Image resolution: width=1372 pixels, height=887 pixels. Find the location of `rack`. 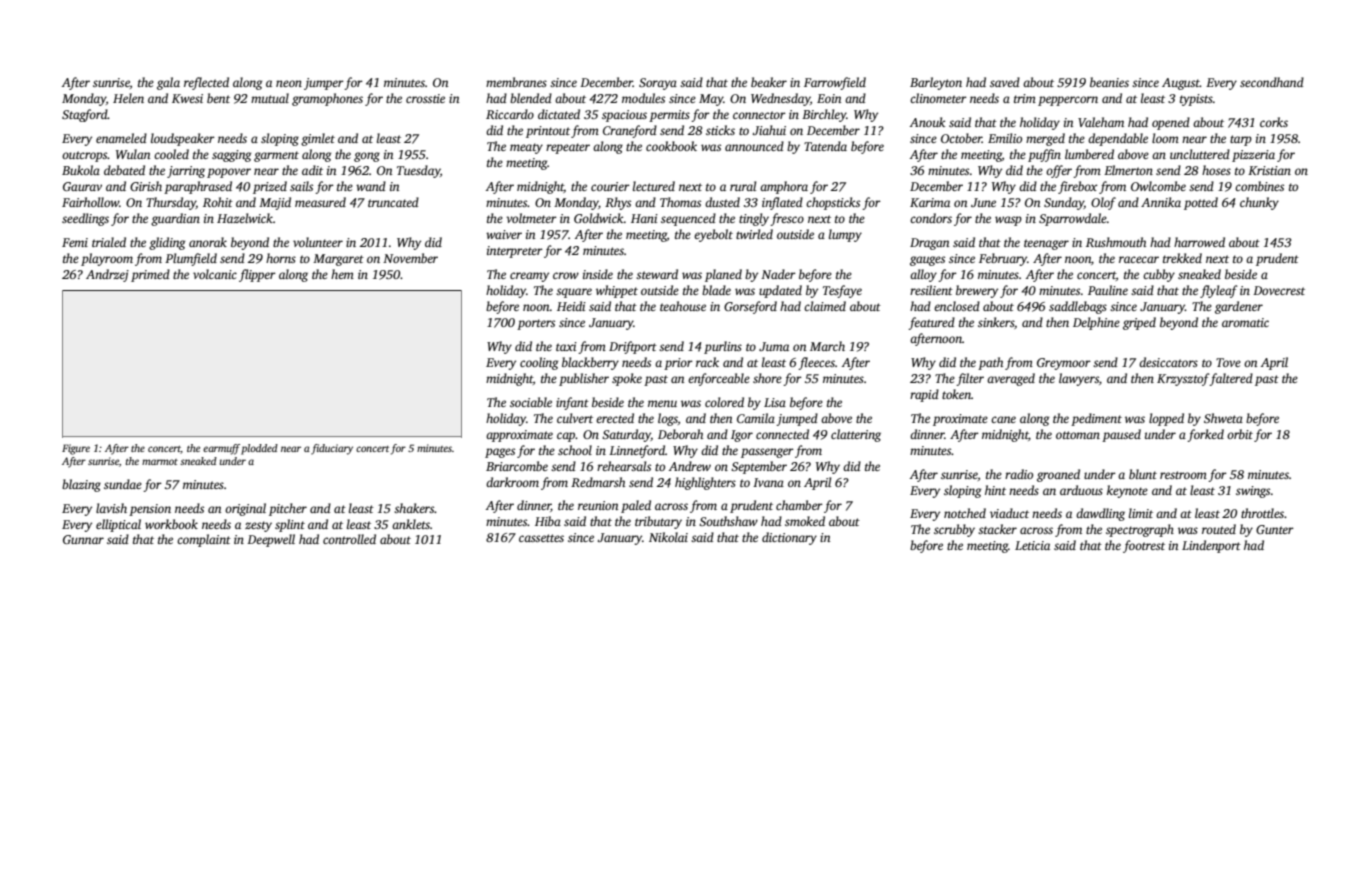

rack is located at coordinates (707, 362).
